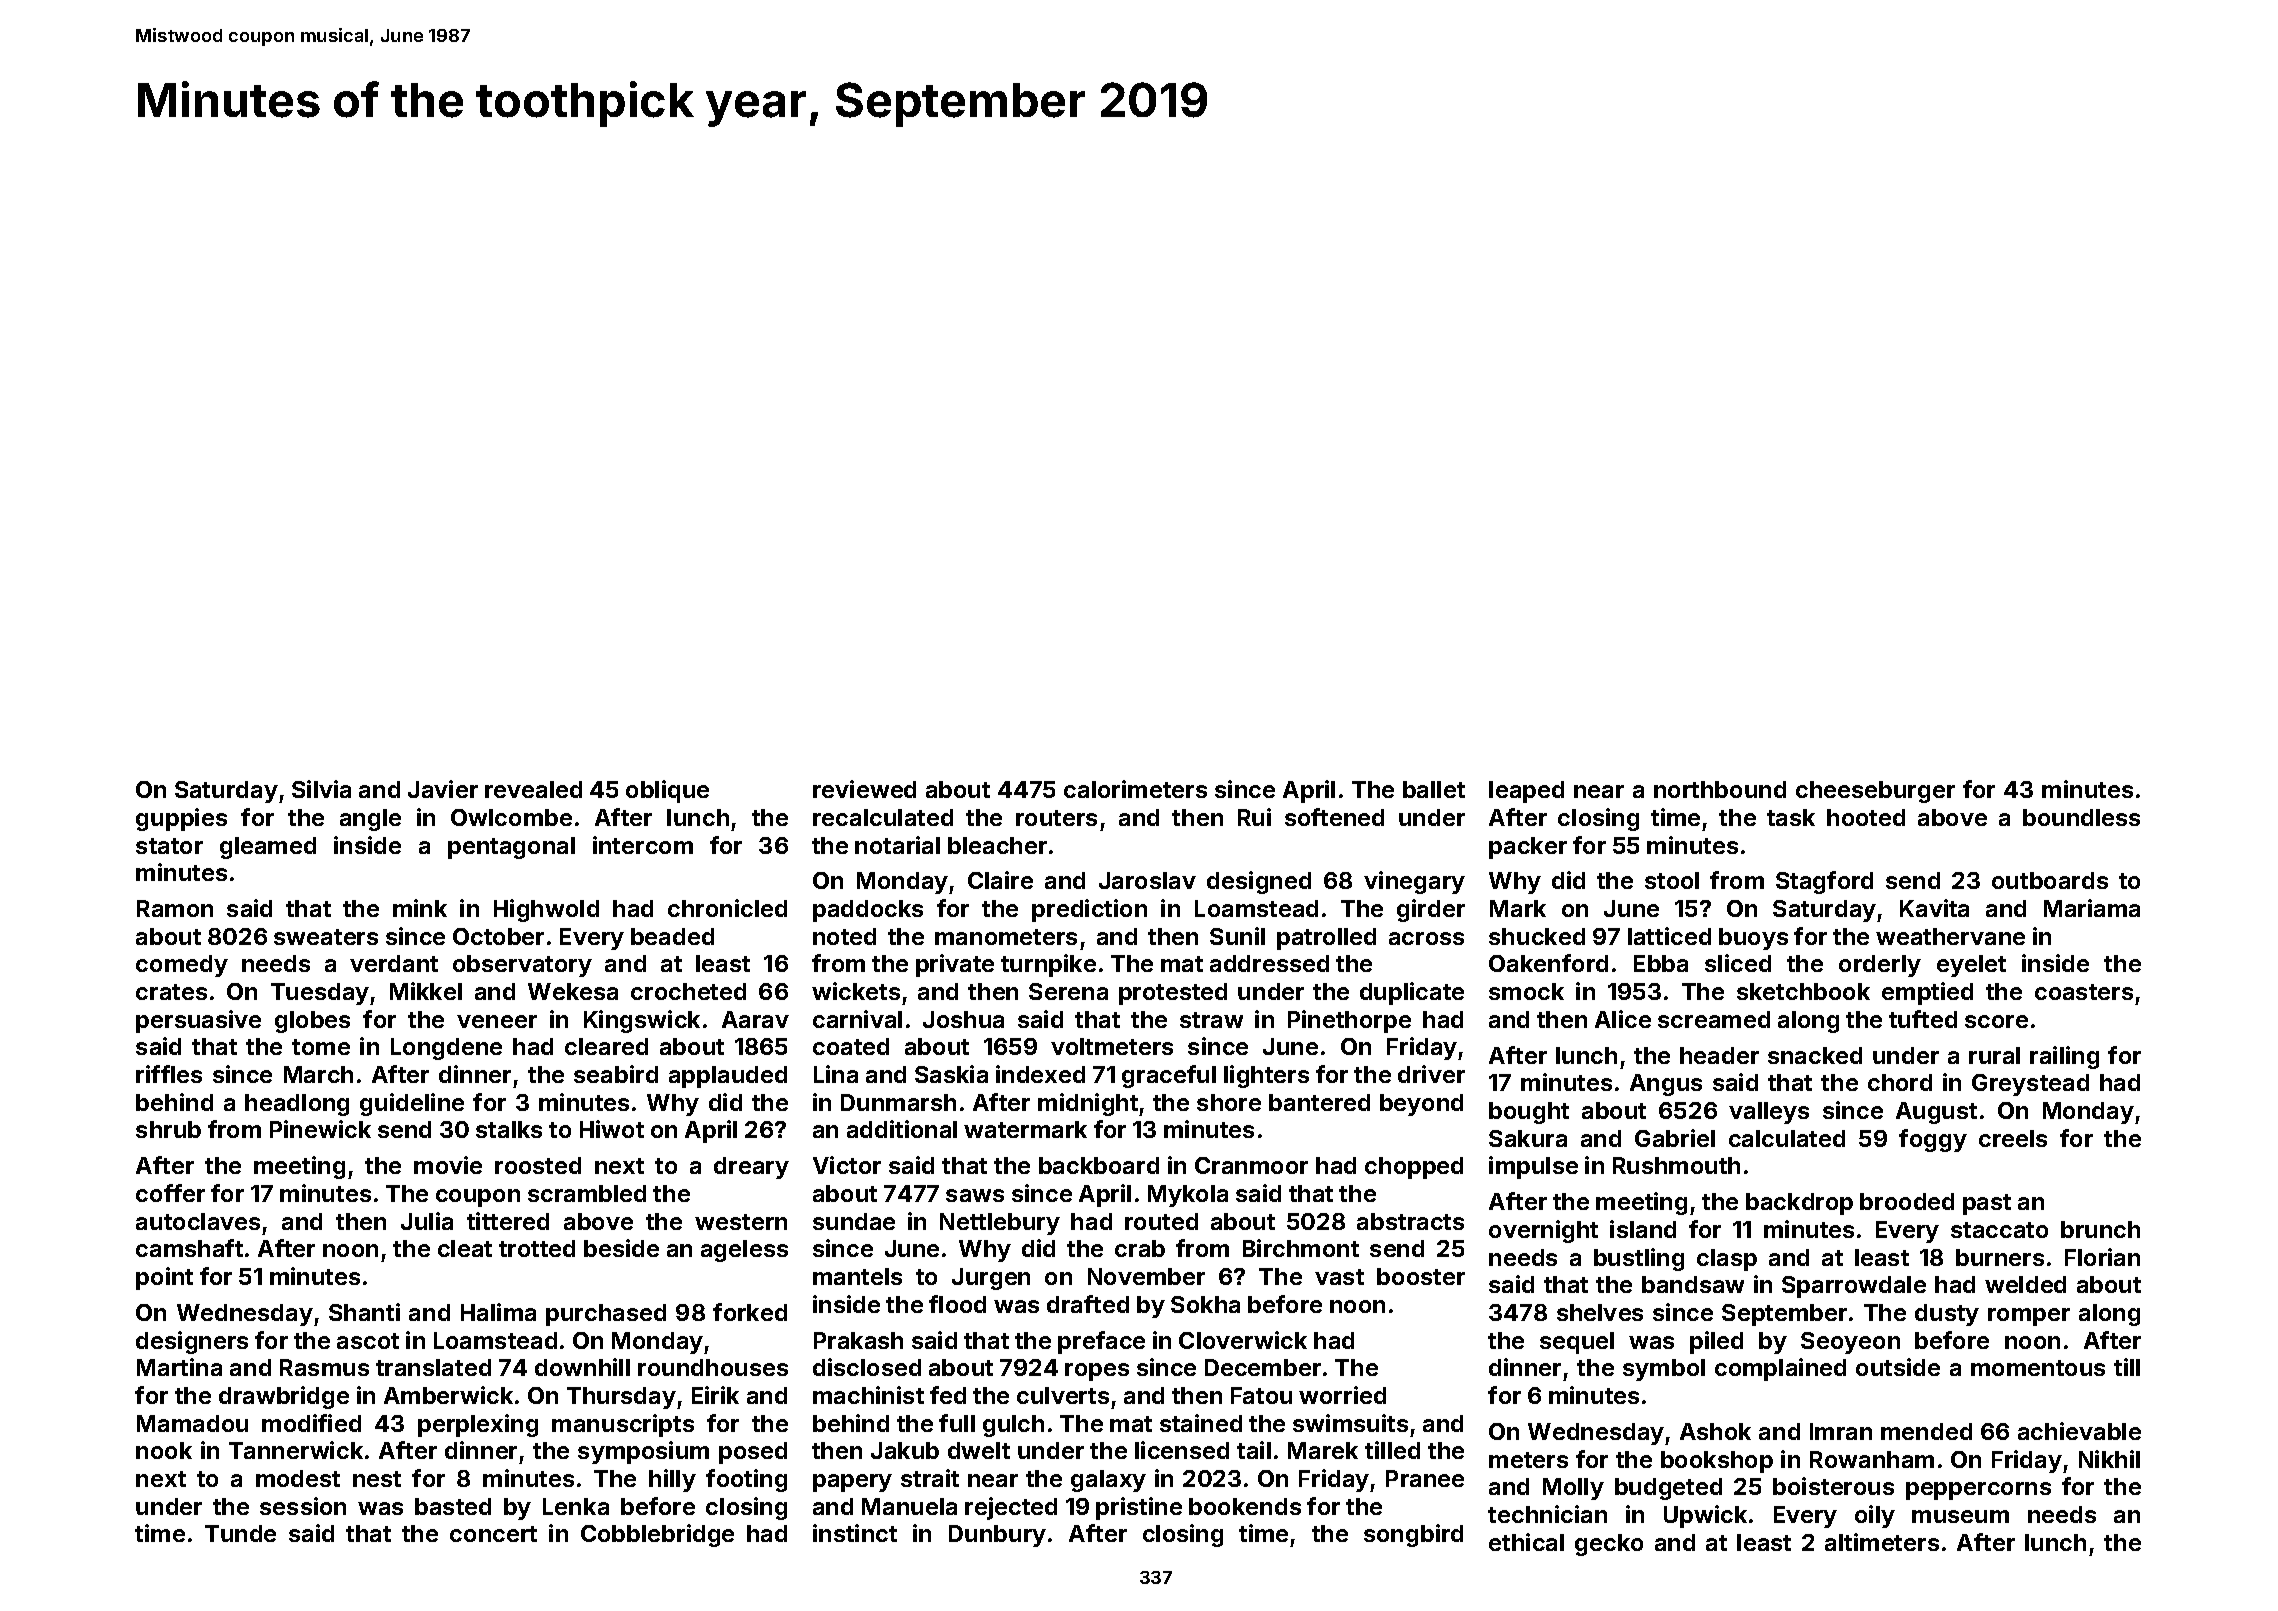  Describe the element at coordinates (864, 789) in the screenshot. I see `reviewed` at that location.
